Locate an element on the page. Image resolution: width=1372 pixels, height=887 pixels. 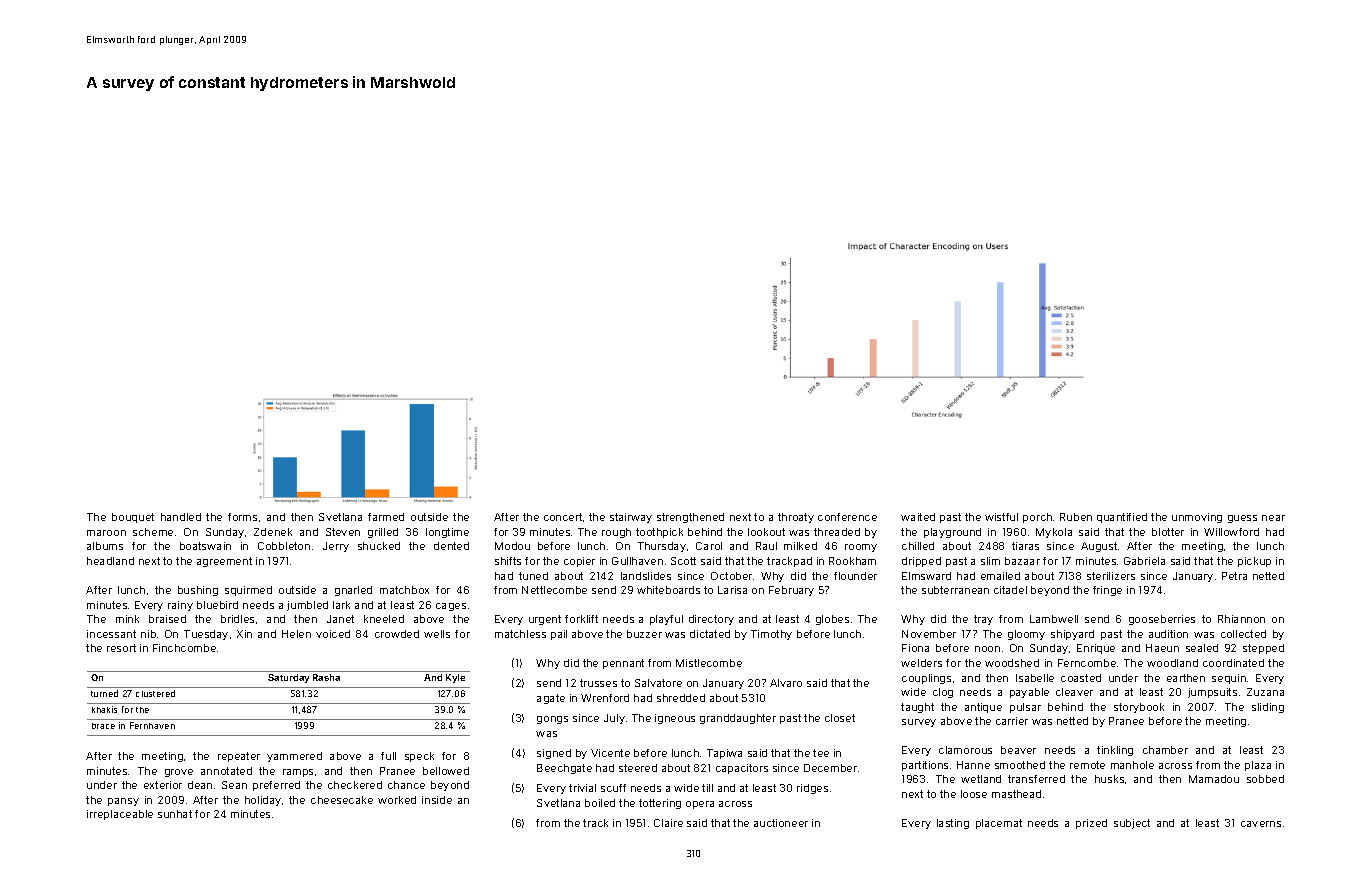
nib is located at coordinates (148, 634).
